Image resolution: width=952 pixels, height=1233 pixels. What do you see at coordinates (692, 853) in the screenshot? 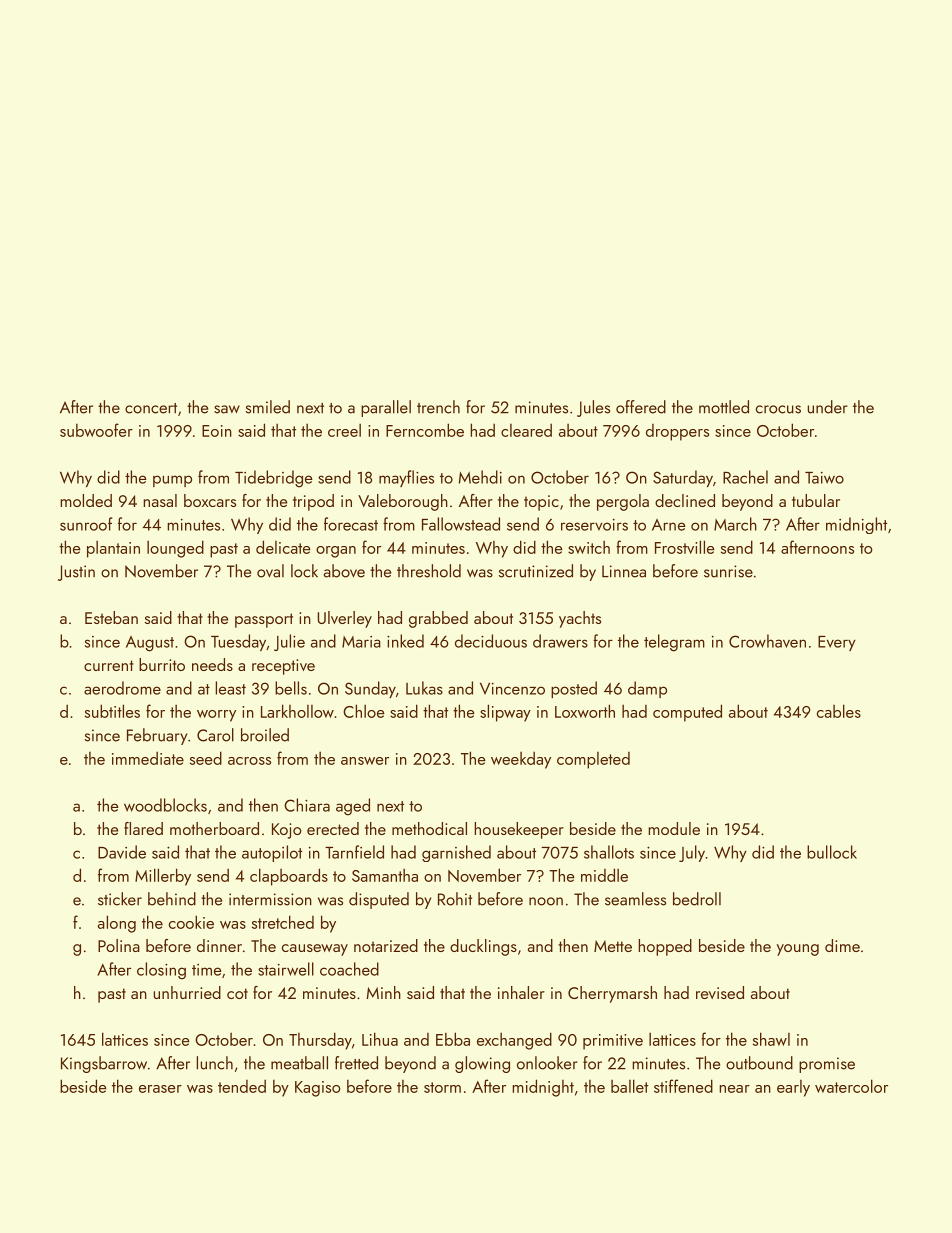
I see `July` at bounding box center [692, 853].
